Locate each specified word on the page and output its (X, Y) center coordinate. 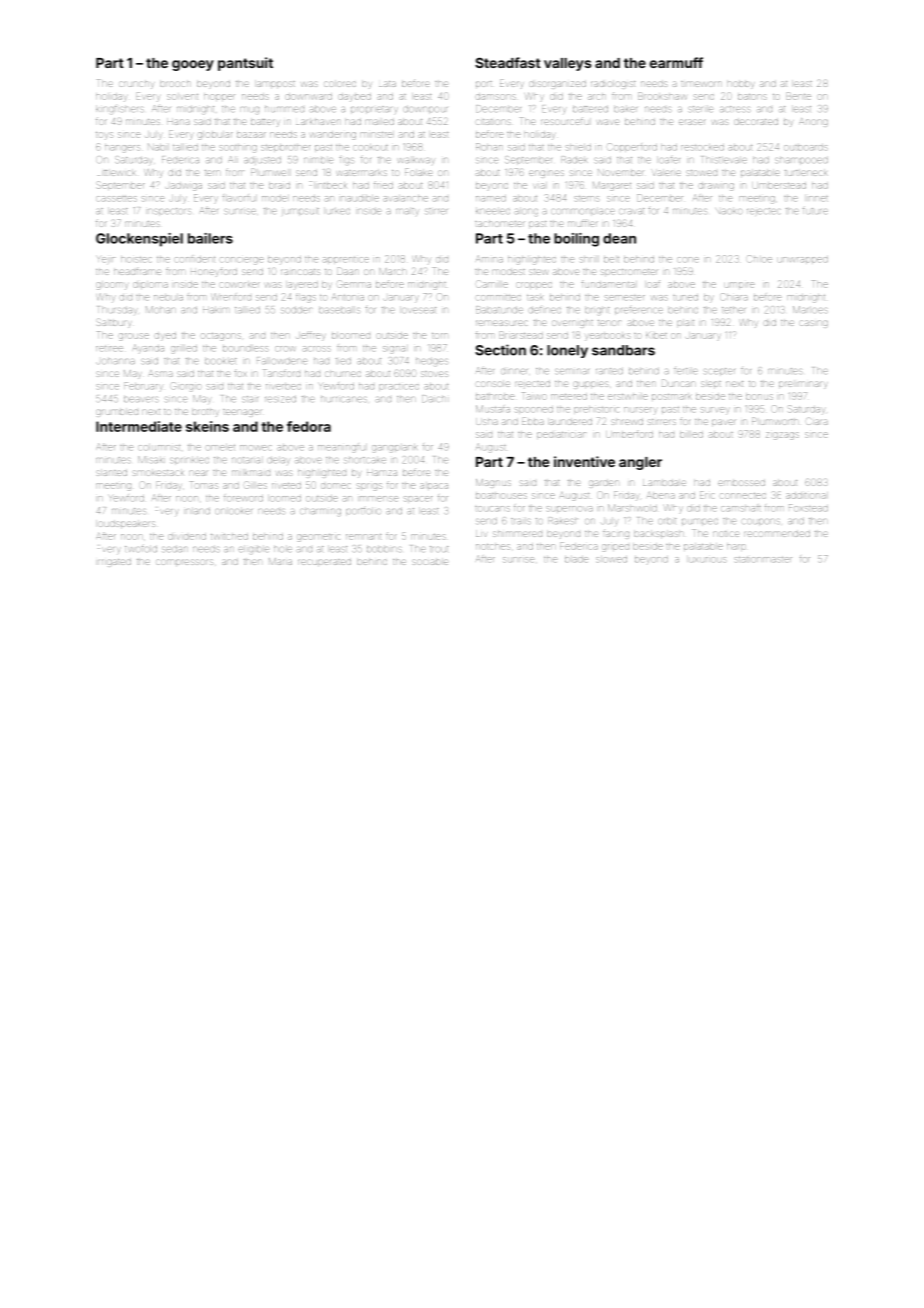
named (491, 199)
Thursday (118, 310)
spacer (418, 499)
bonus (759, 397)
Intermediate (139, 426)
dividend (187, 537)
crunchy (136, 85)
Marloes (810, 309)
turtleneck (806, 173)
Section (500, 350)
